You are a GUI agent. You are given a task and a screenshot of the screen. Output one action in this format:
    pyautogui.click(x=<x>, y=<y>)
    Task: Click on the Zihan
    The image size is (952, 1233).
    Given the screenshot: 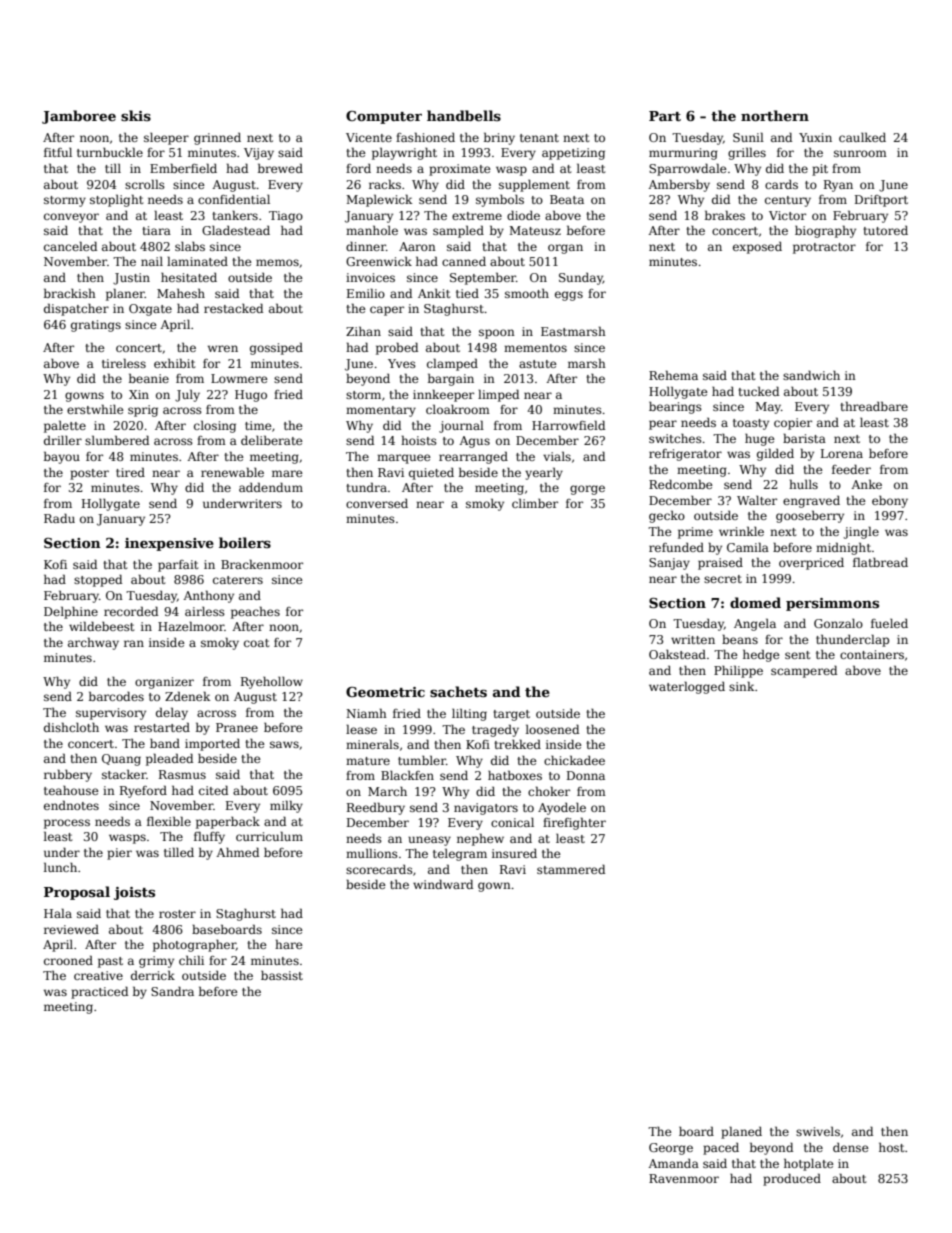 What is the action you would take?
    pyautogui.click(x=363, y=331)
